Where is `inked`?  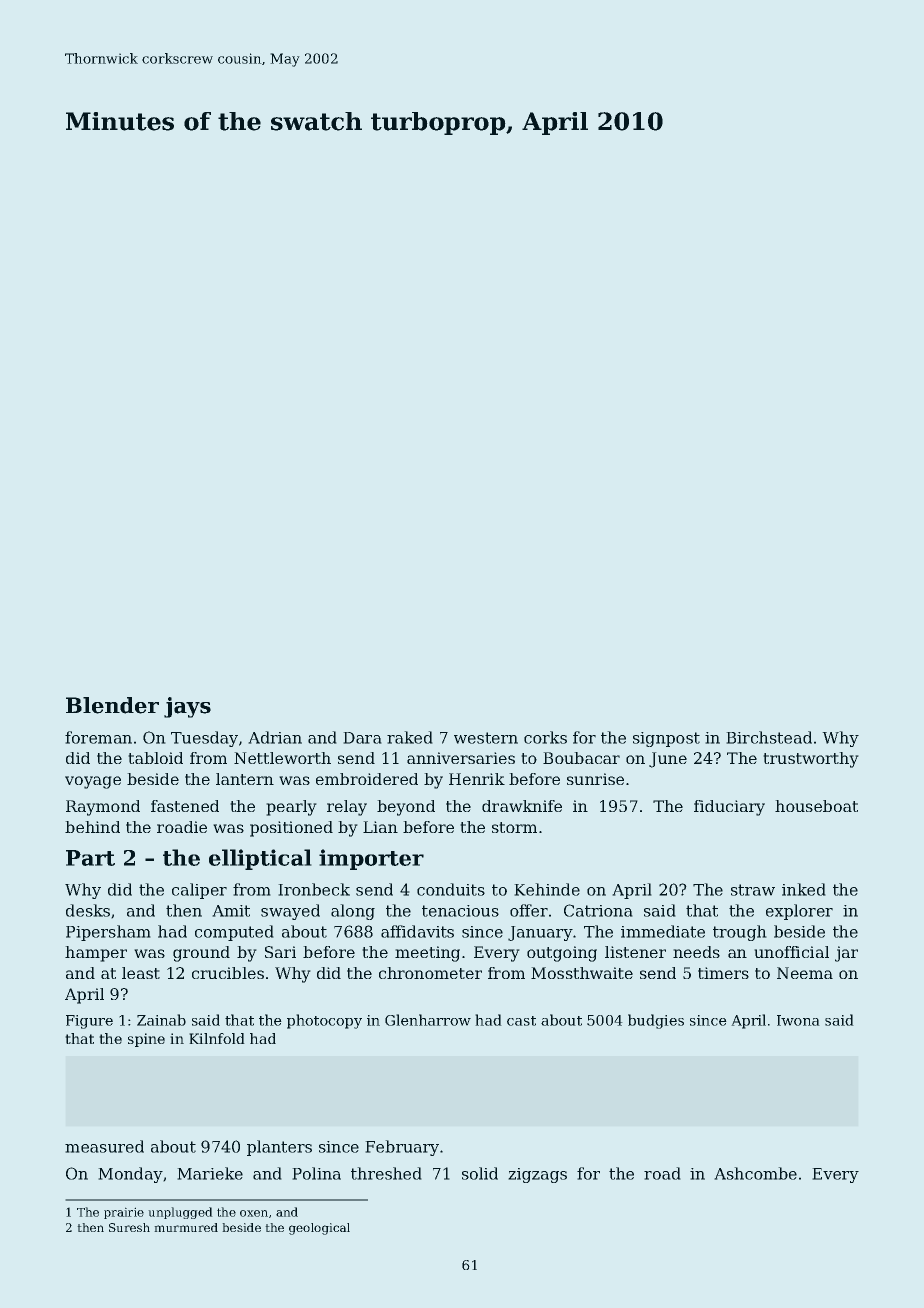
inked is located at coordinates (804, 889).
